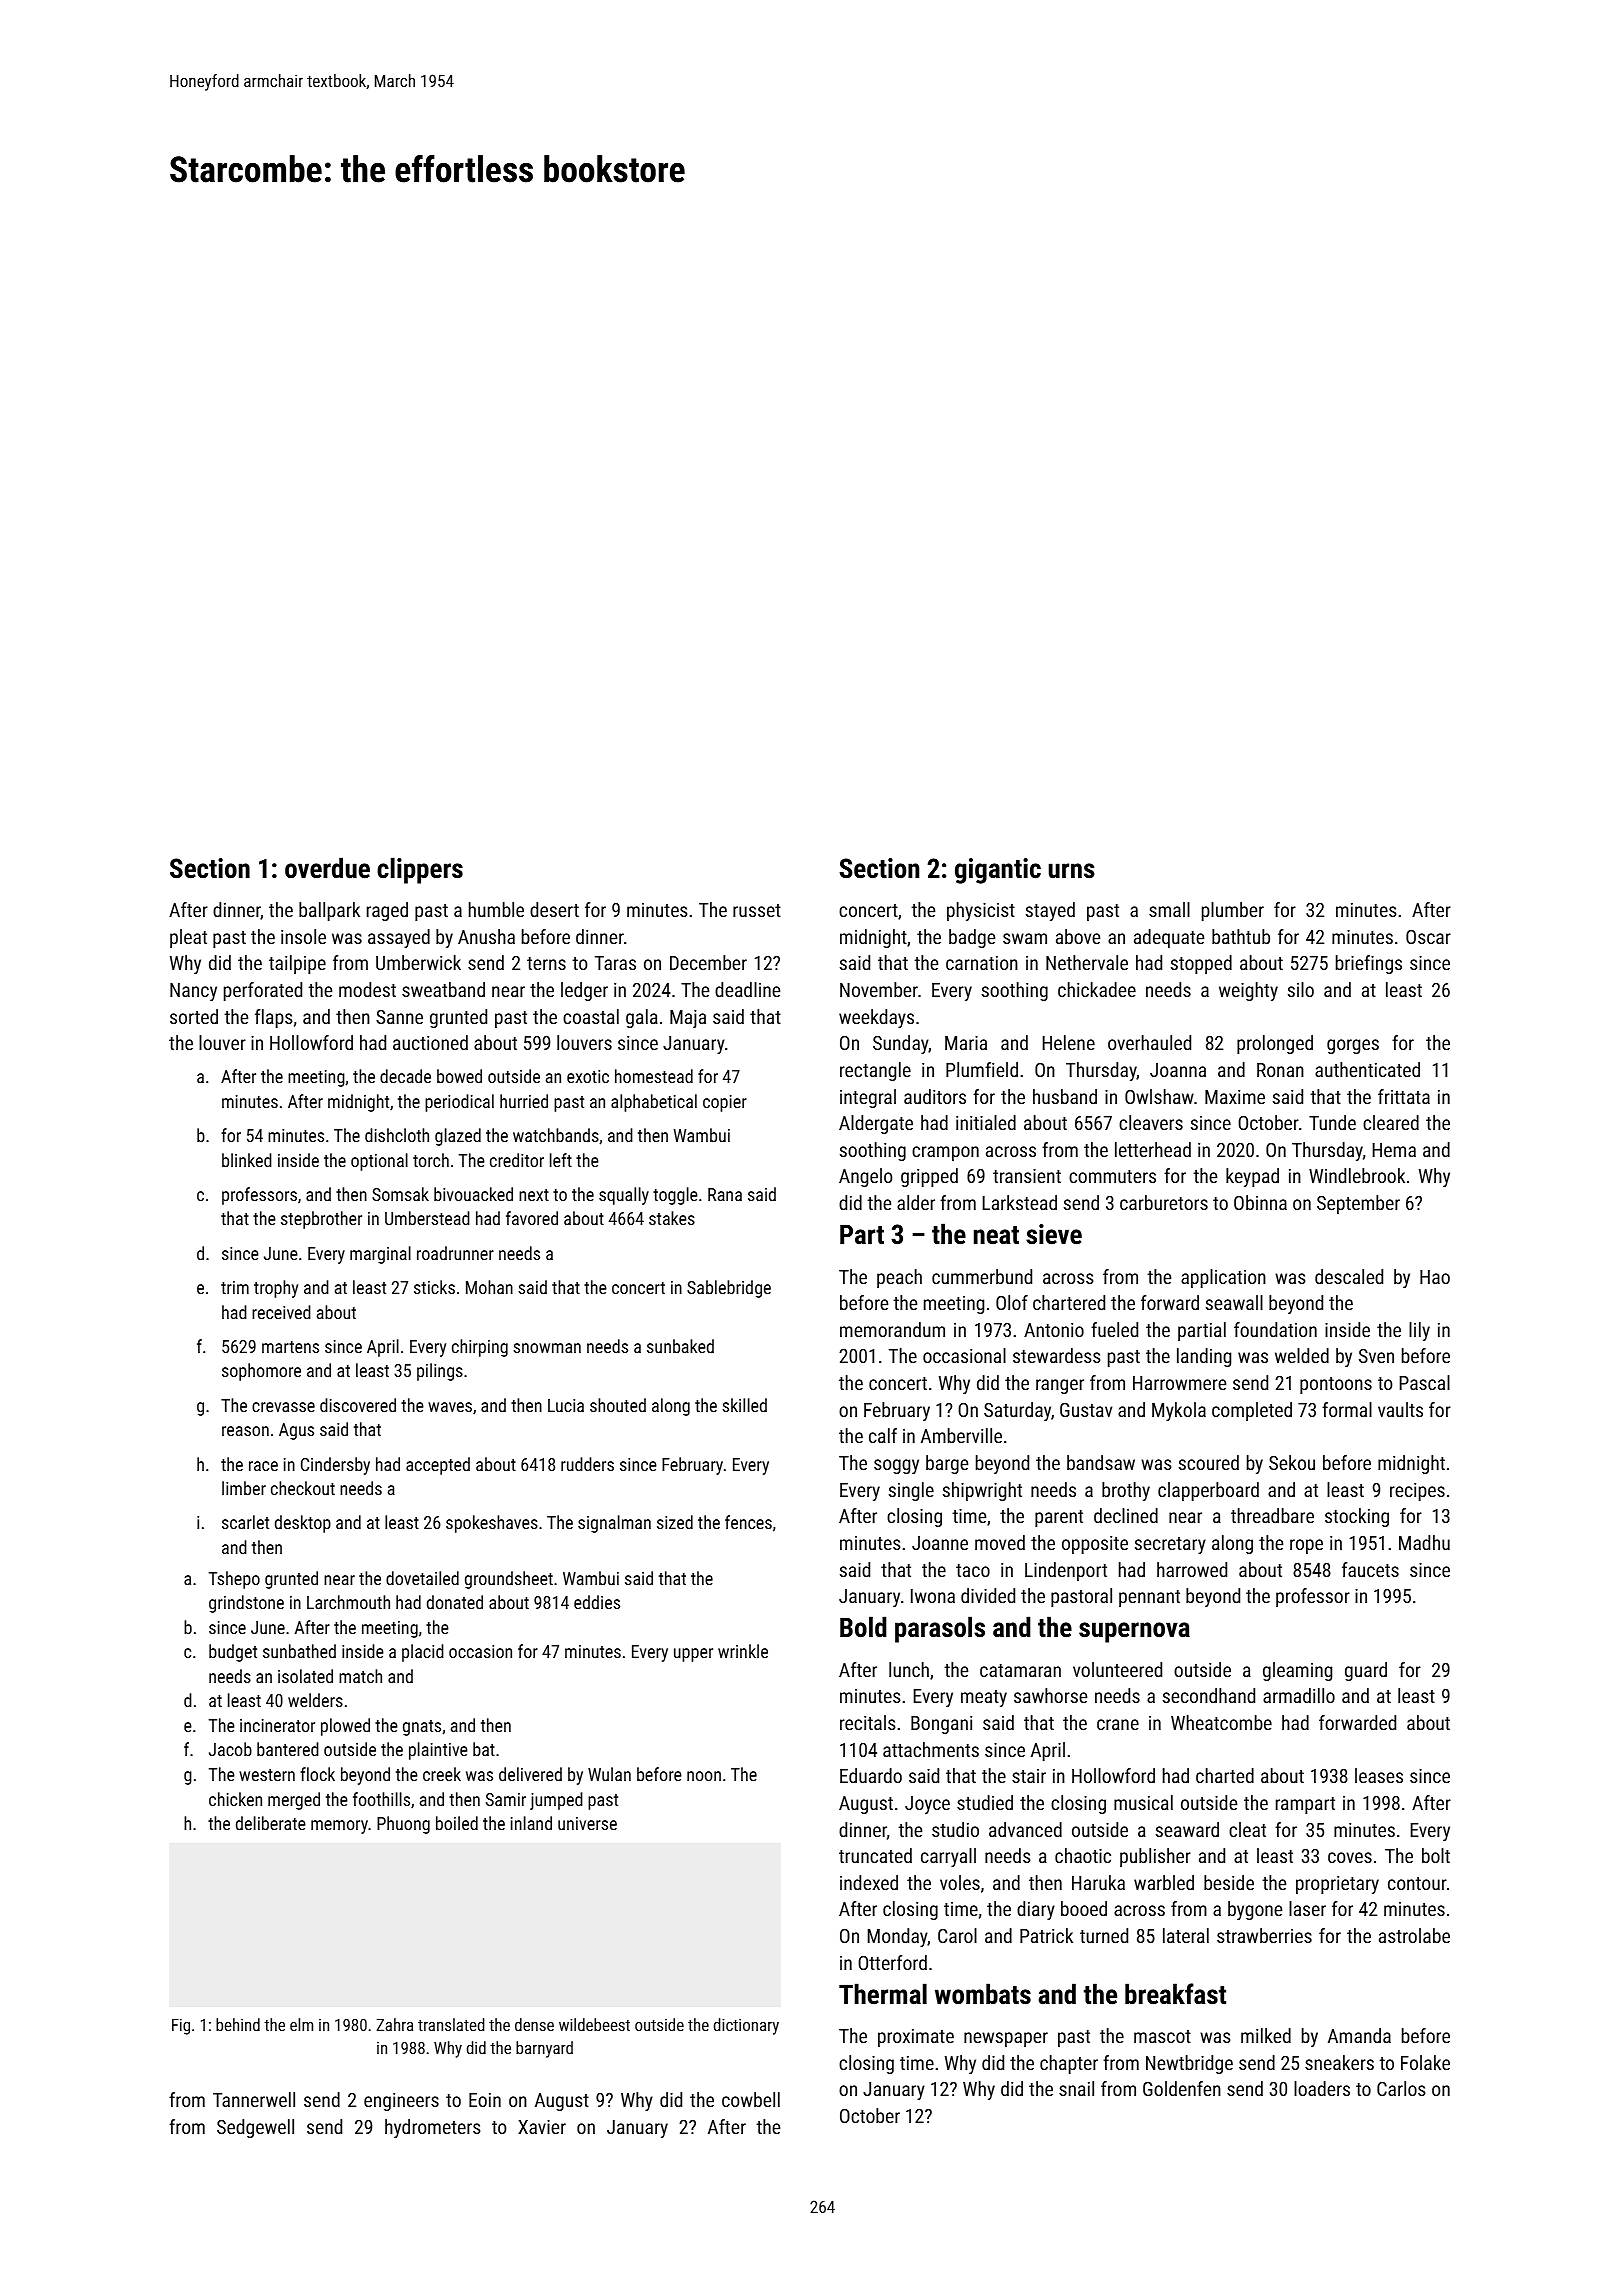  Describe the element at coordinates (1072, 871) in the document. I see `urns` at that location.
